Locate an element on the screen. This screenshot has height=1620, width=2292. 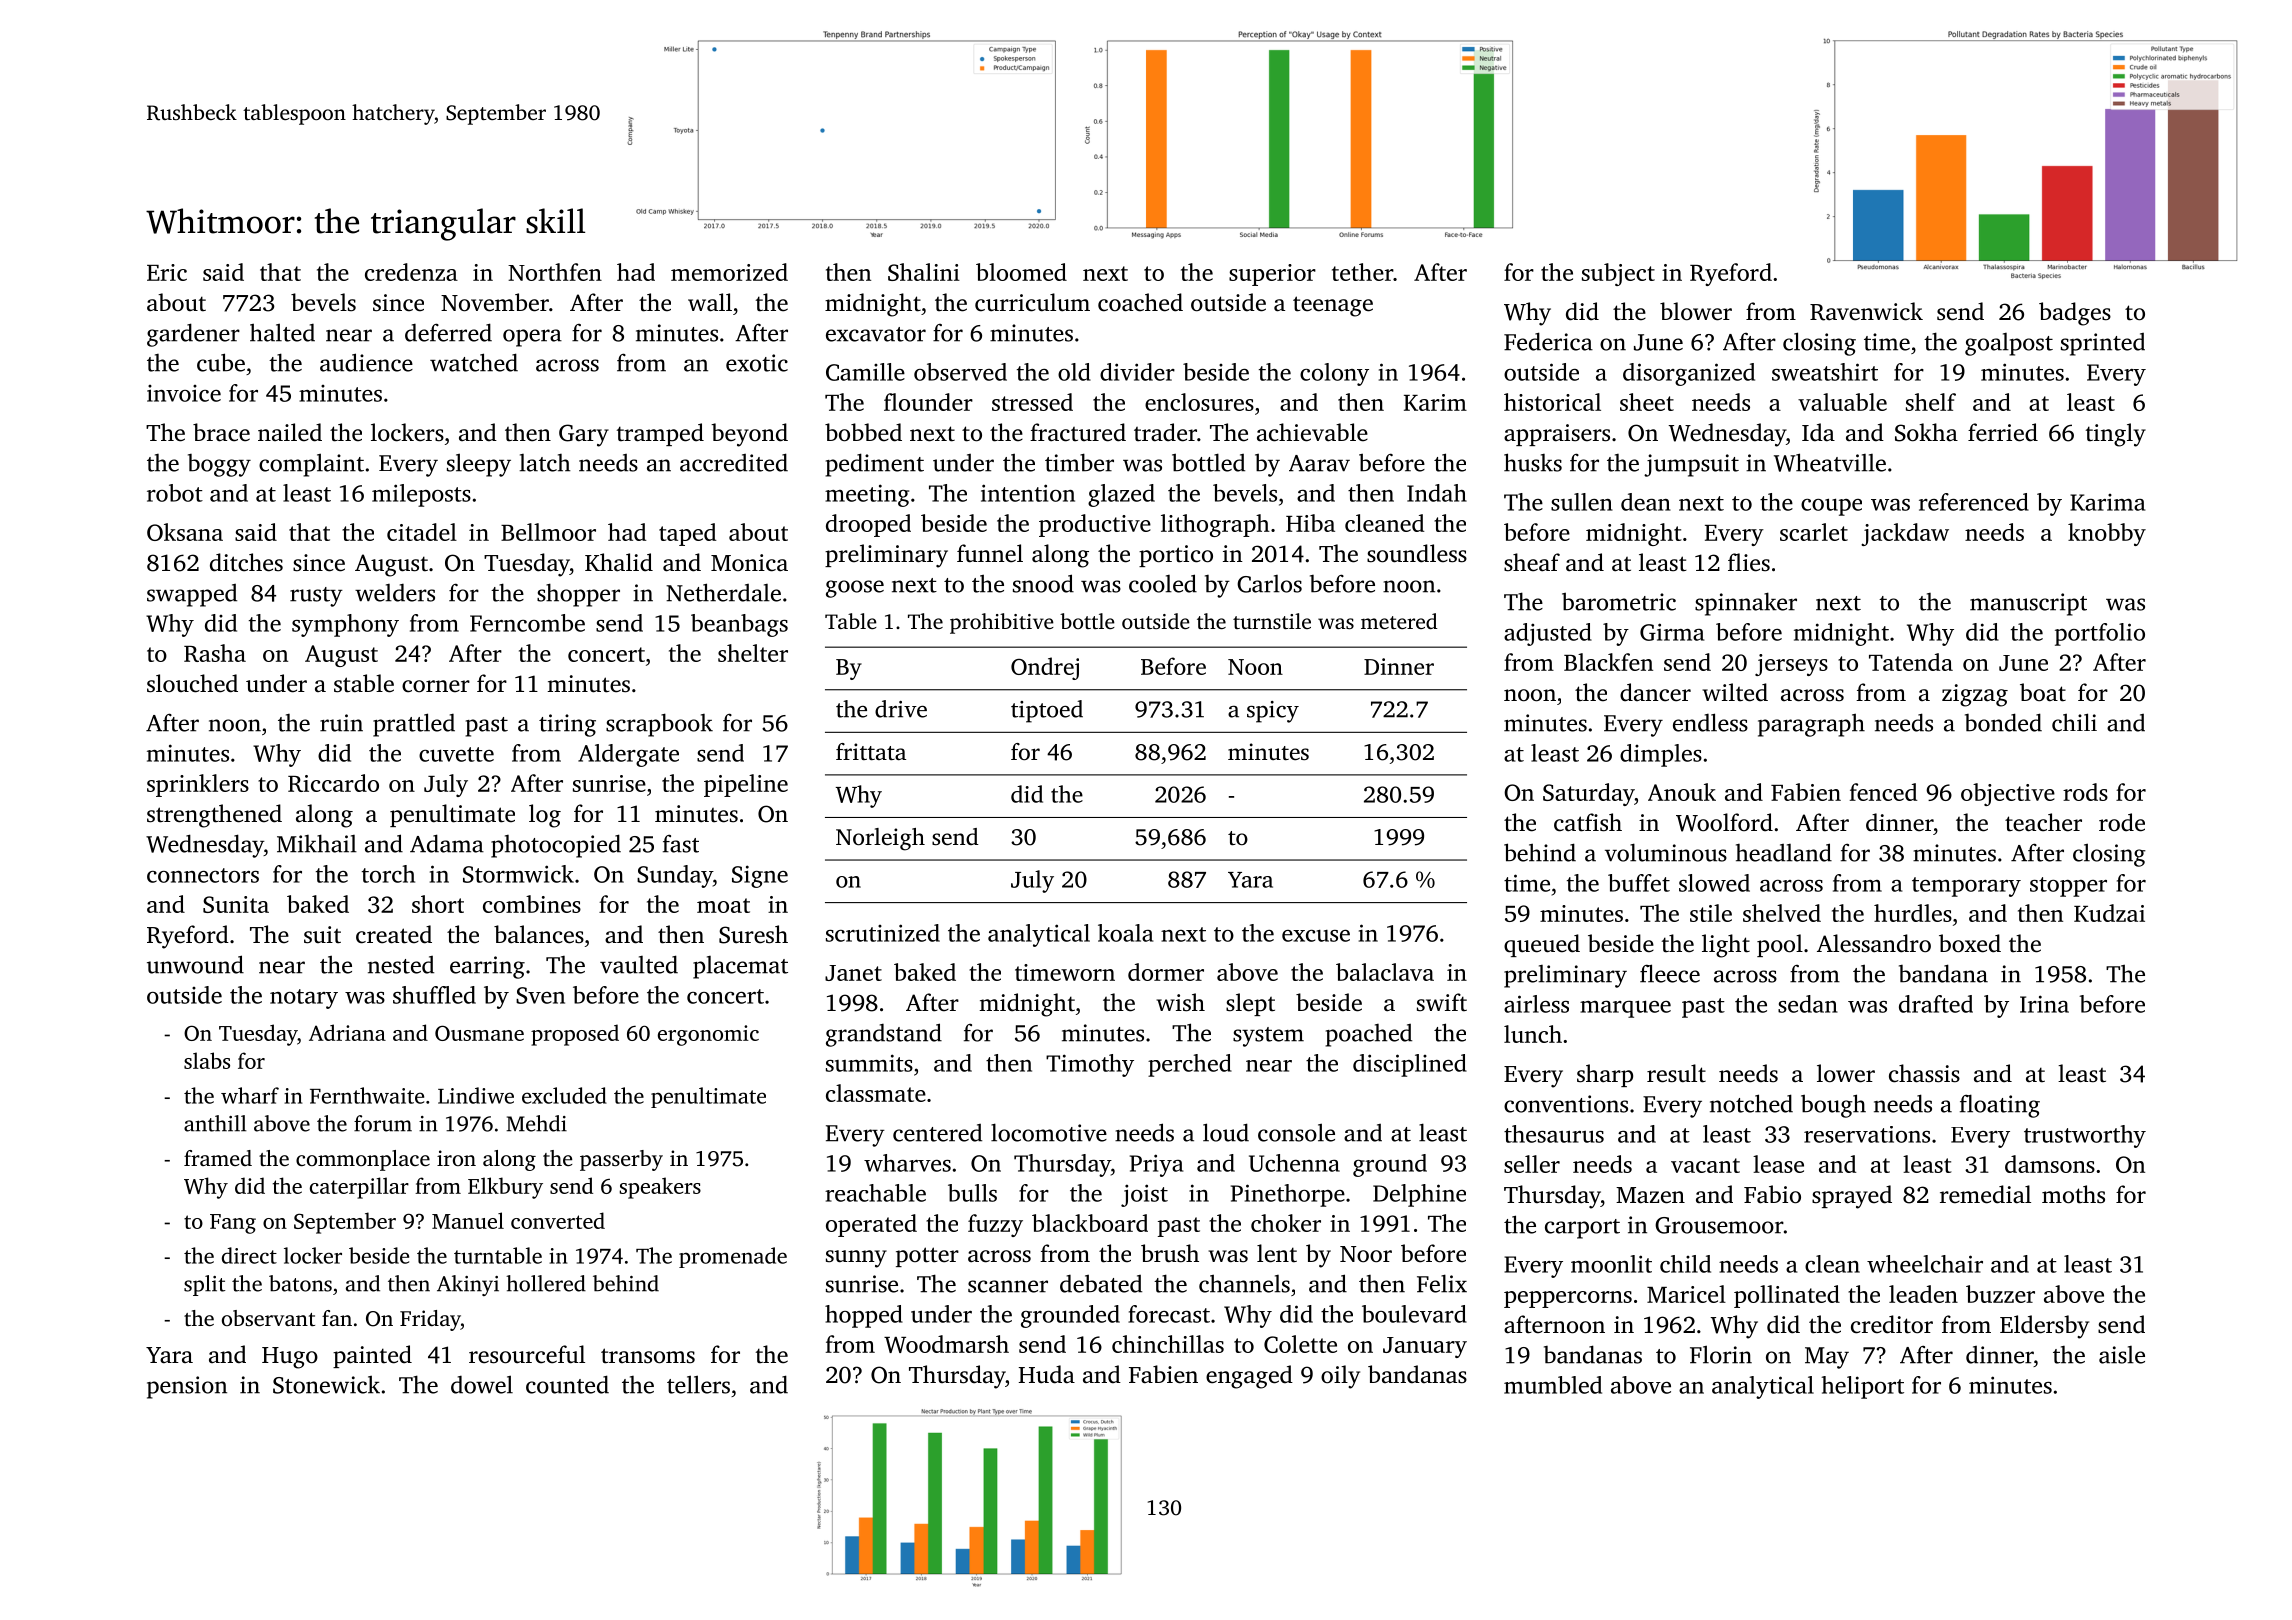
resourceful is located at coordinates (527, 1354).
